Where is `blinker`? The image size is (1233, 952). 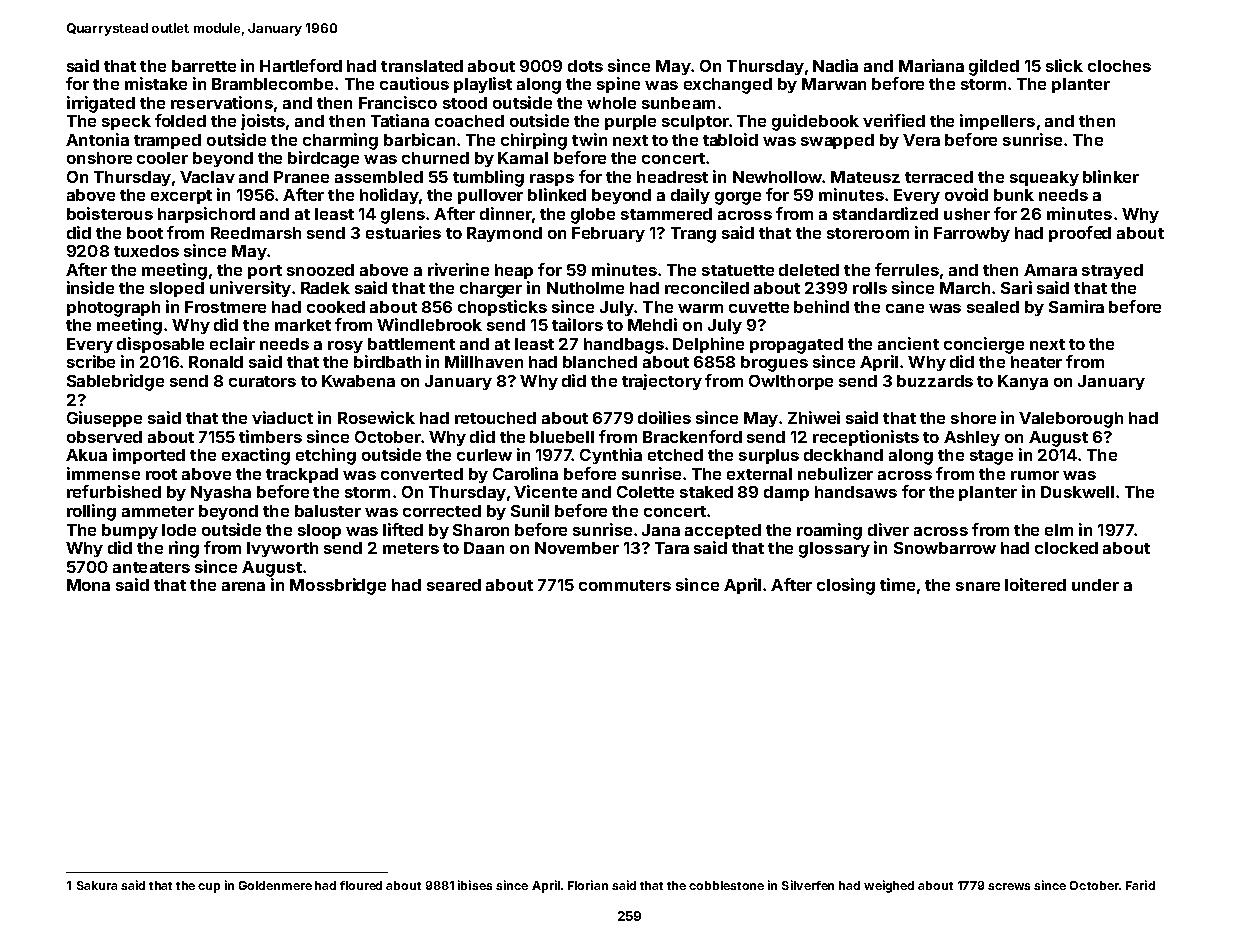 blinker is located at coordinates (1111, 176).
